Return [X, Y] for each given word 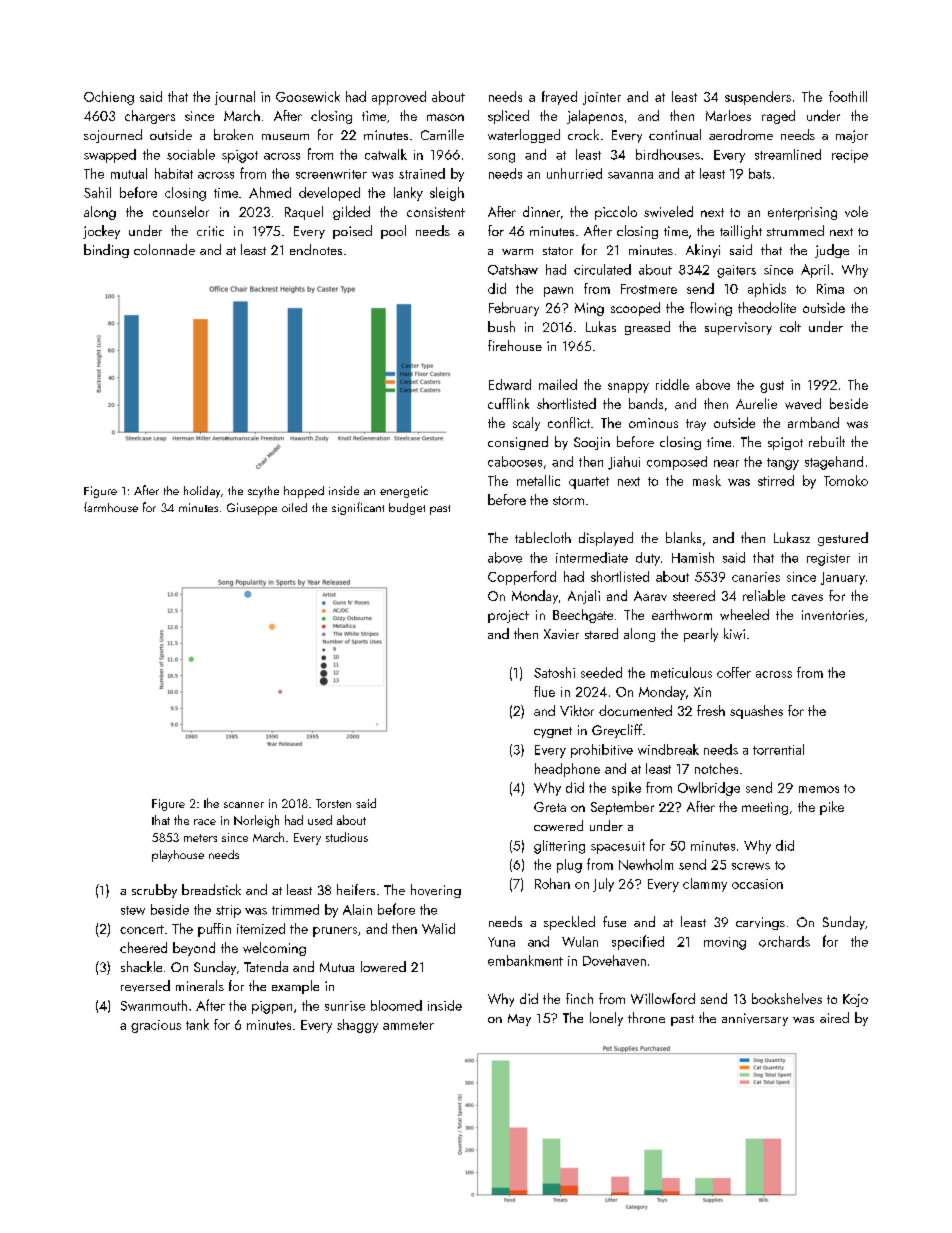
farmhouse [111, 507]
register [828, 559]
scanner [244, 805]
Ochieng [109, 98]
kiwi [734, 634]
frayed [559, 98]
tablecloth [543, 537]
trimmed [295, 909]
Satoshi [554, 672]
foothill [848, 96]
